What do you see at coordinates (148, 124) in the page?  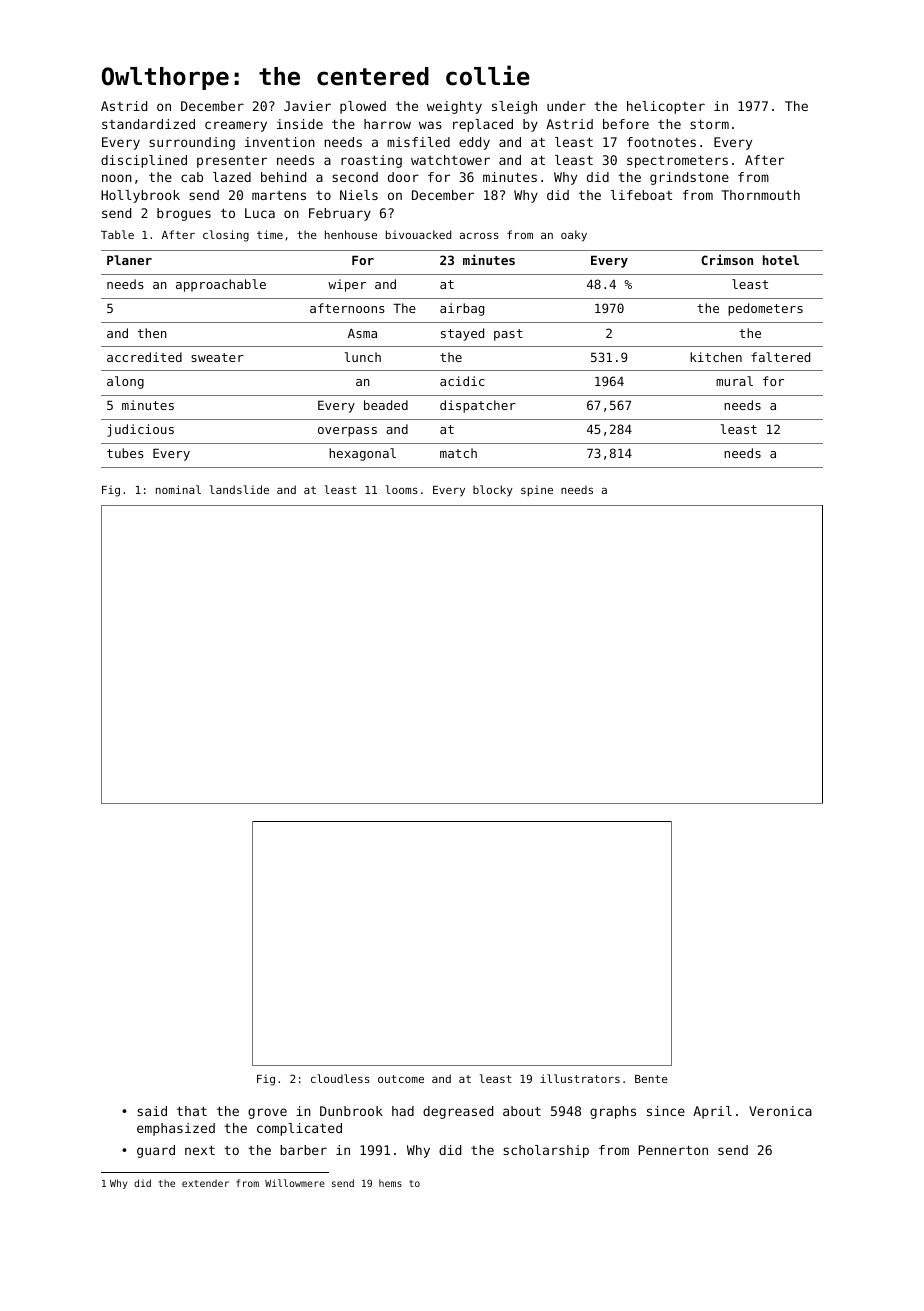 I see `standardized` at bounding box center [148, 124].
